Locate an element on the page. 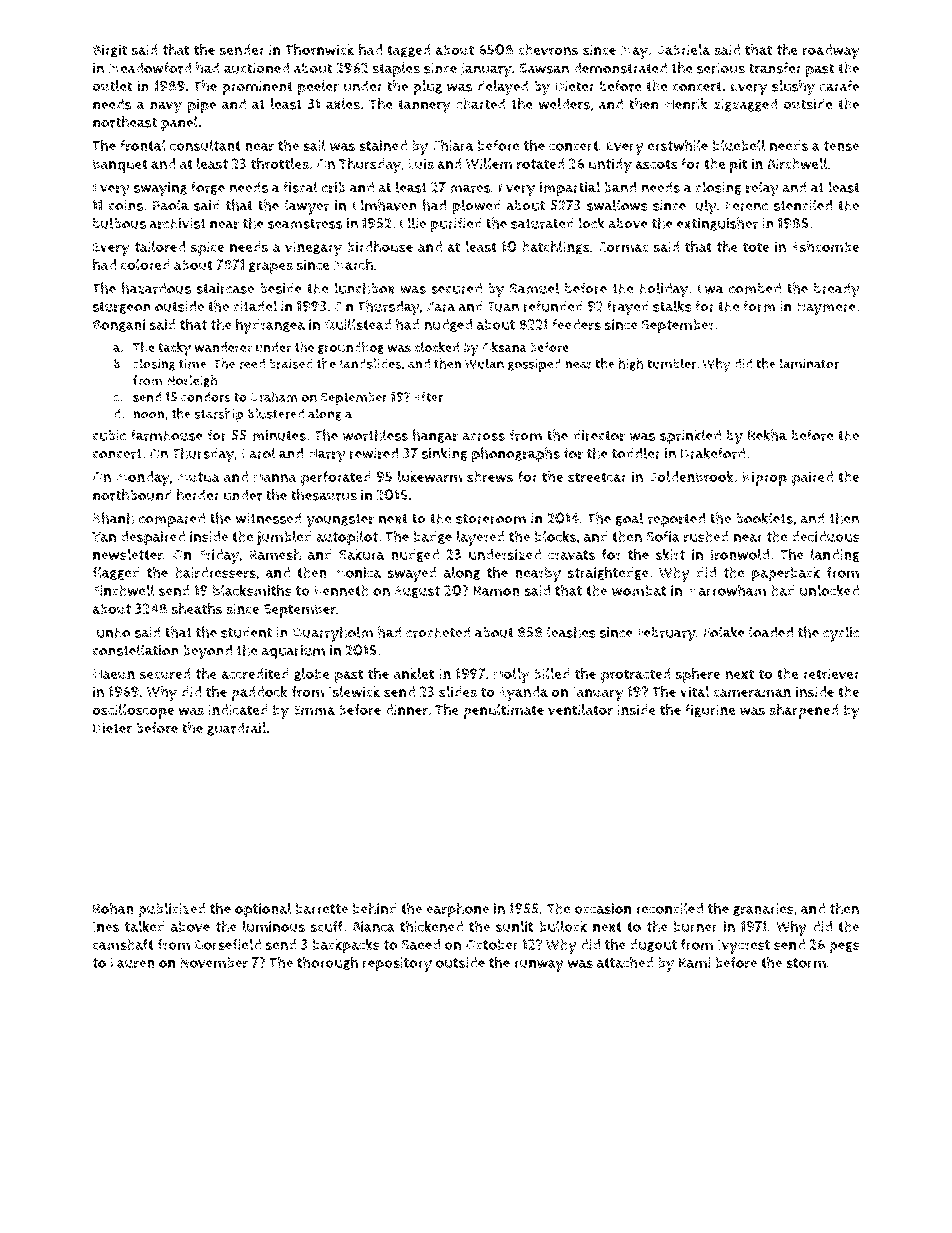 The image size is (952, 1233). Drakeford is located at coordinates (713, 453).
